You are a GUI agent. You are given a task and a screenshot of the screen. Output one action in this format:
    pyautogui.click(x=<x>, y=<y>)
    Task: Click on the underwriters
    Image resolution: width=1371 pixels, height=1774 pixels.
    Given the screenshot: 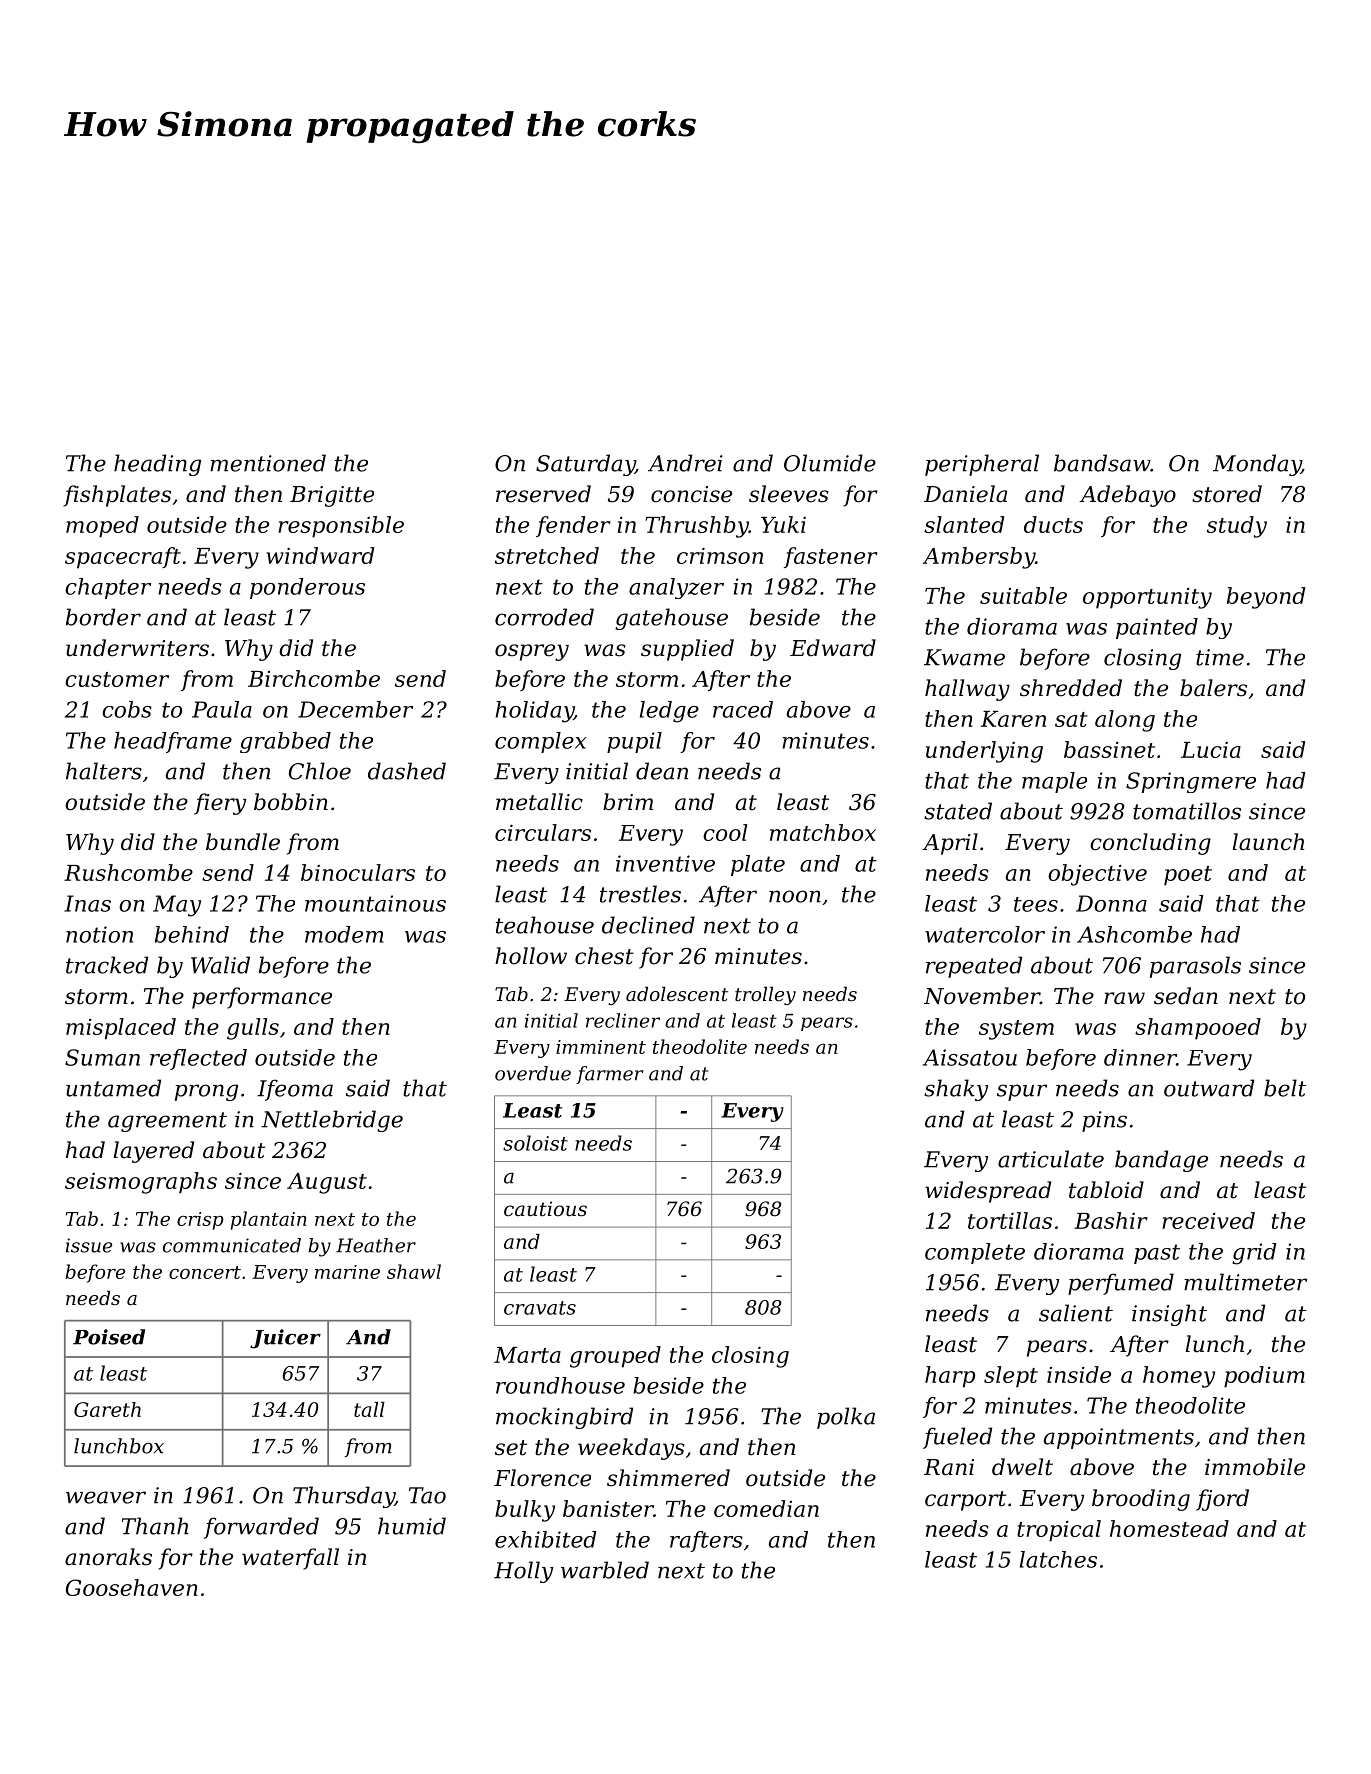 What is the action you would take?
    pyautogui.click(x=137, y=648)
